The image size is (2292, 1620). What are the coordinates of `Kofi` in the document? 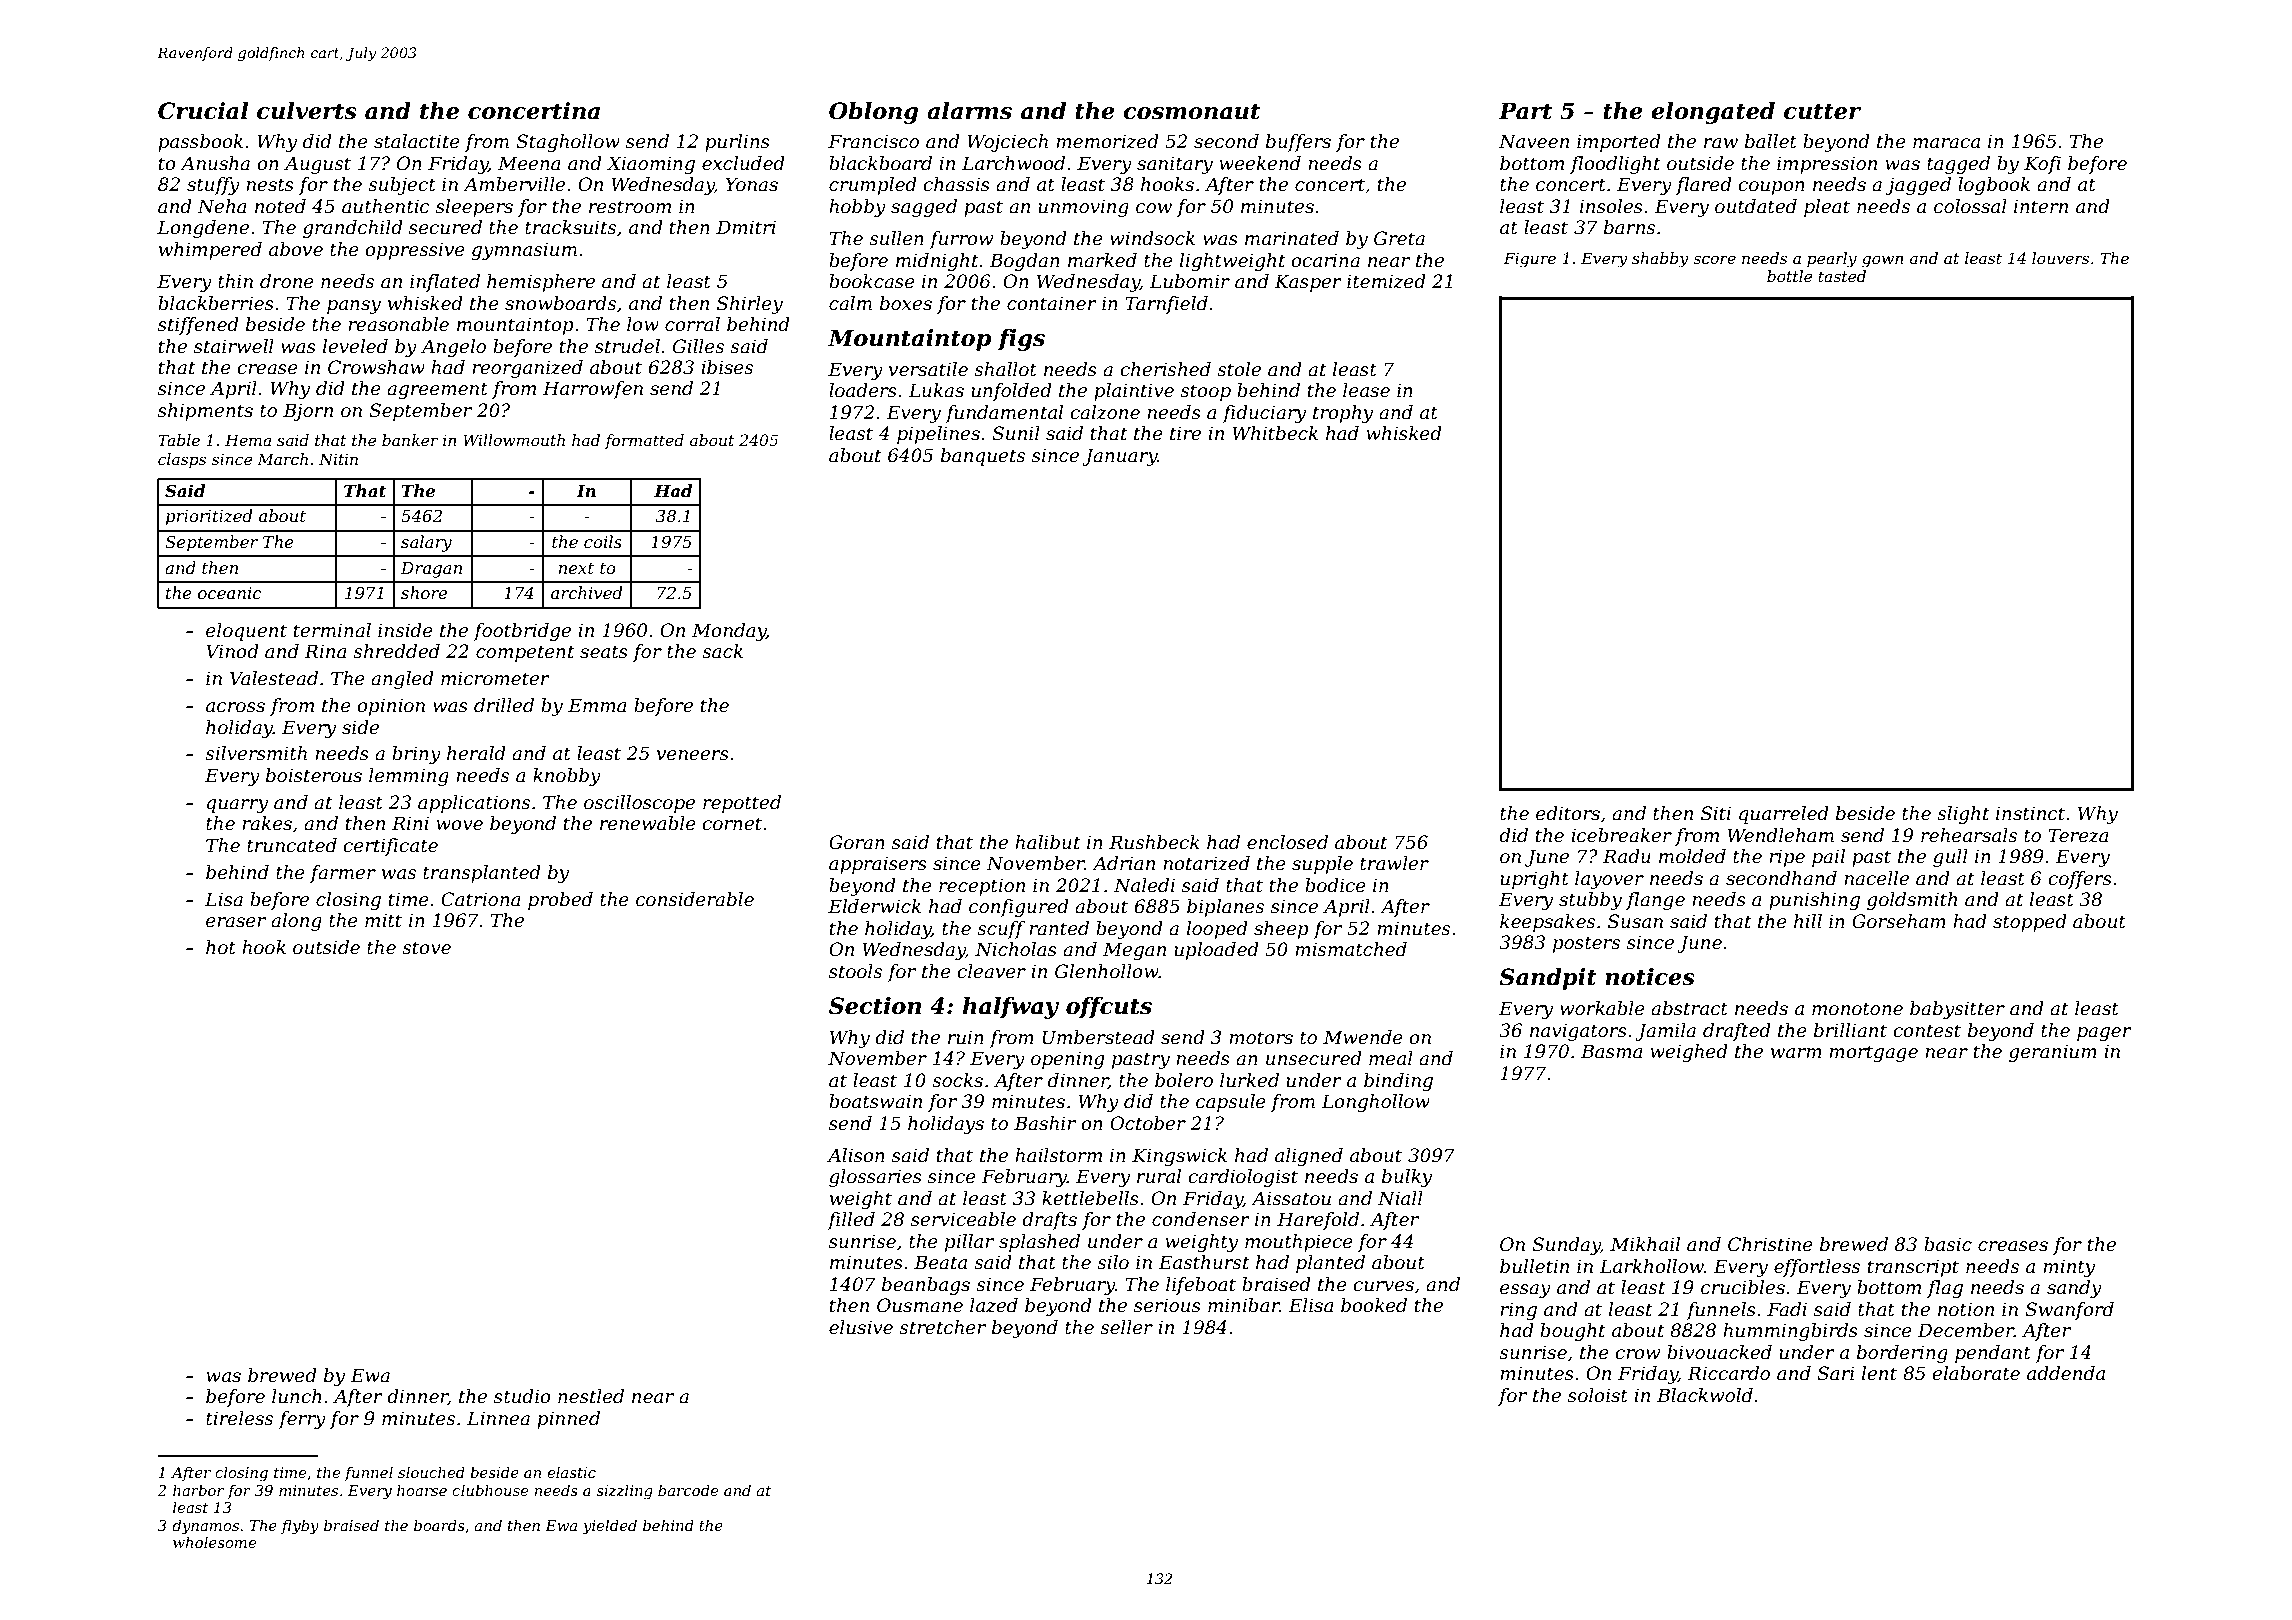 It's located at (2042, 165).
